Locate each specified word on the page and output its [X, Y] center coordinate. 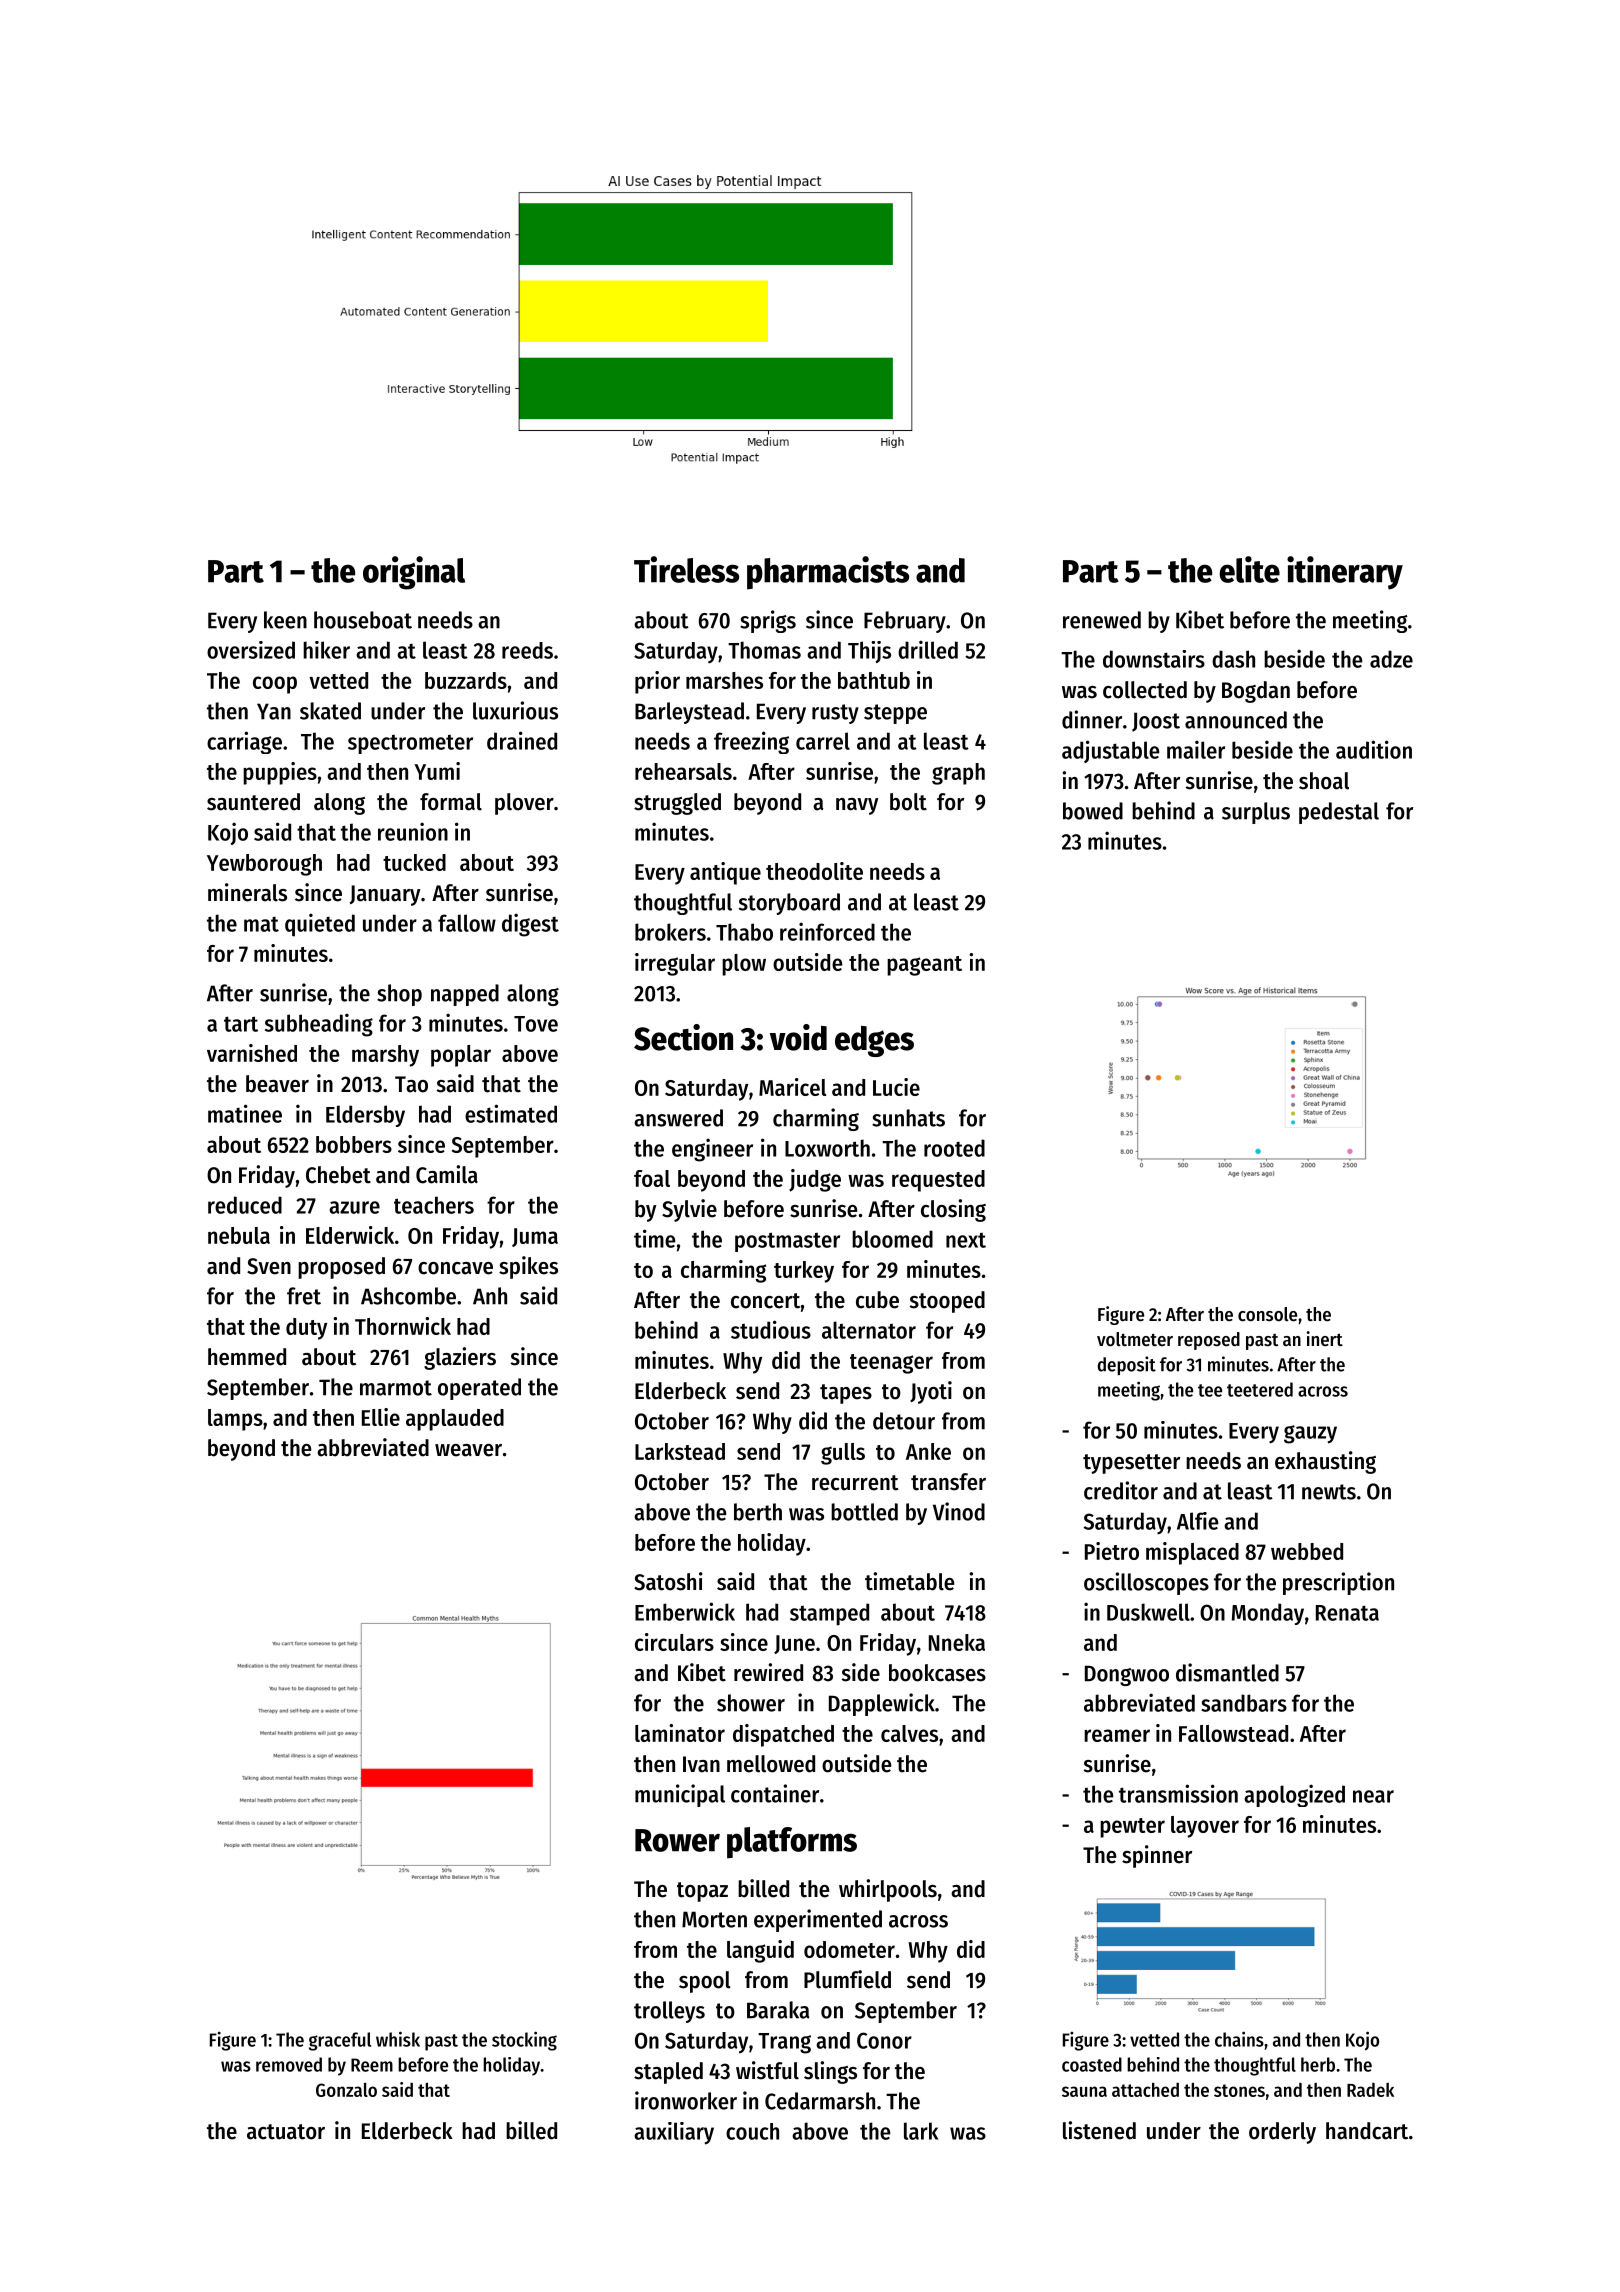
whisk [398, 2039]
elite [1249, 569]
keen [285, 620]
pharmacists [828, 573]
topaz [702, 1892]
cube [877, 1300]
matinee [245, 1113]
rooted [954, 1148]
